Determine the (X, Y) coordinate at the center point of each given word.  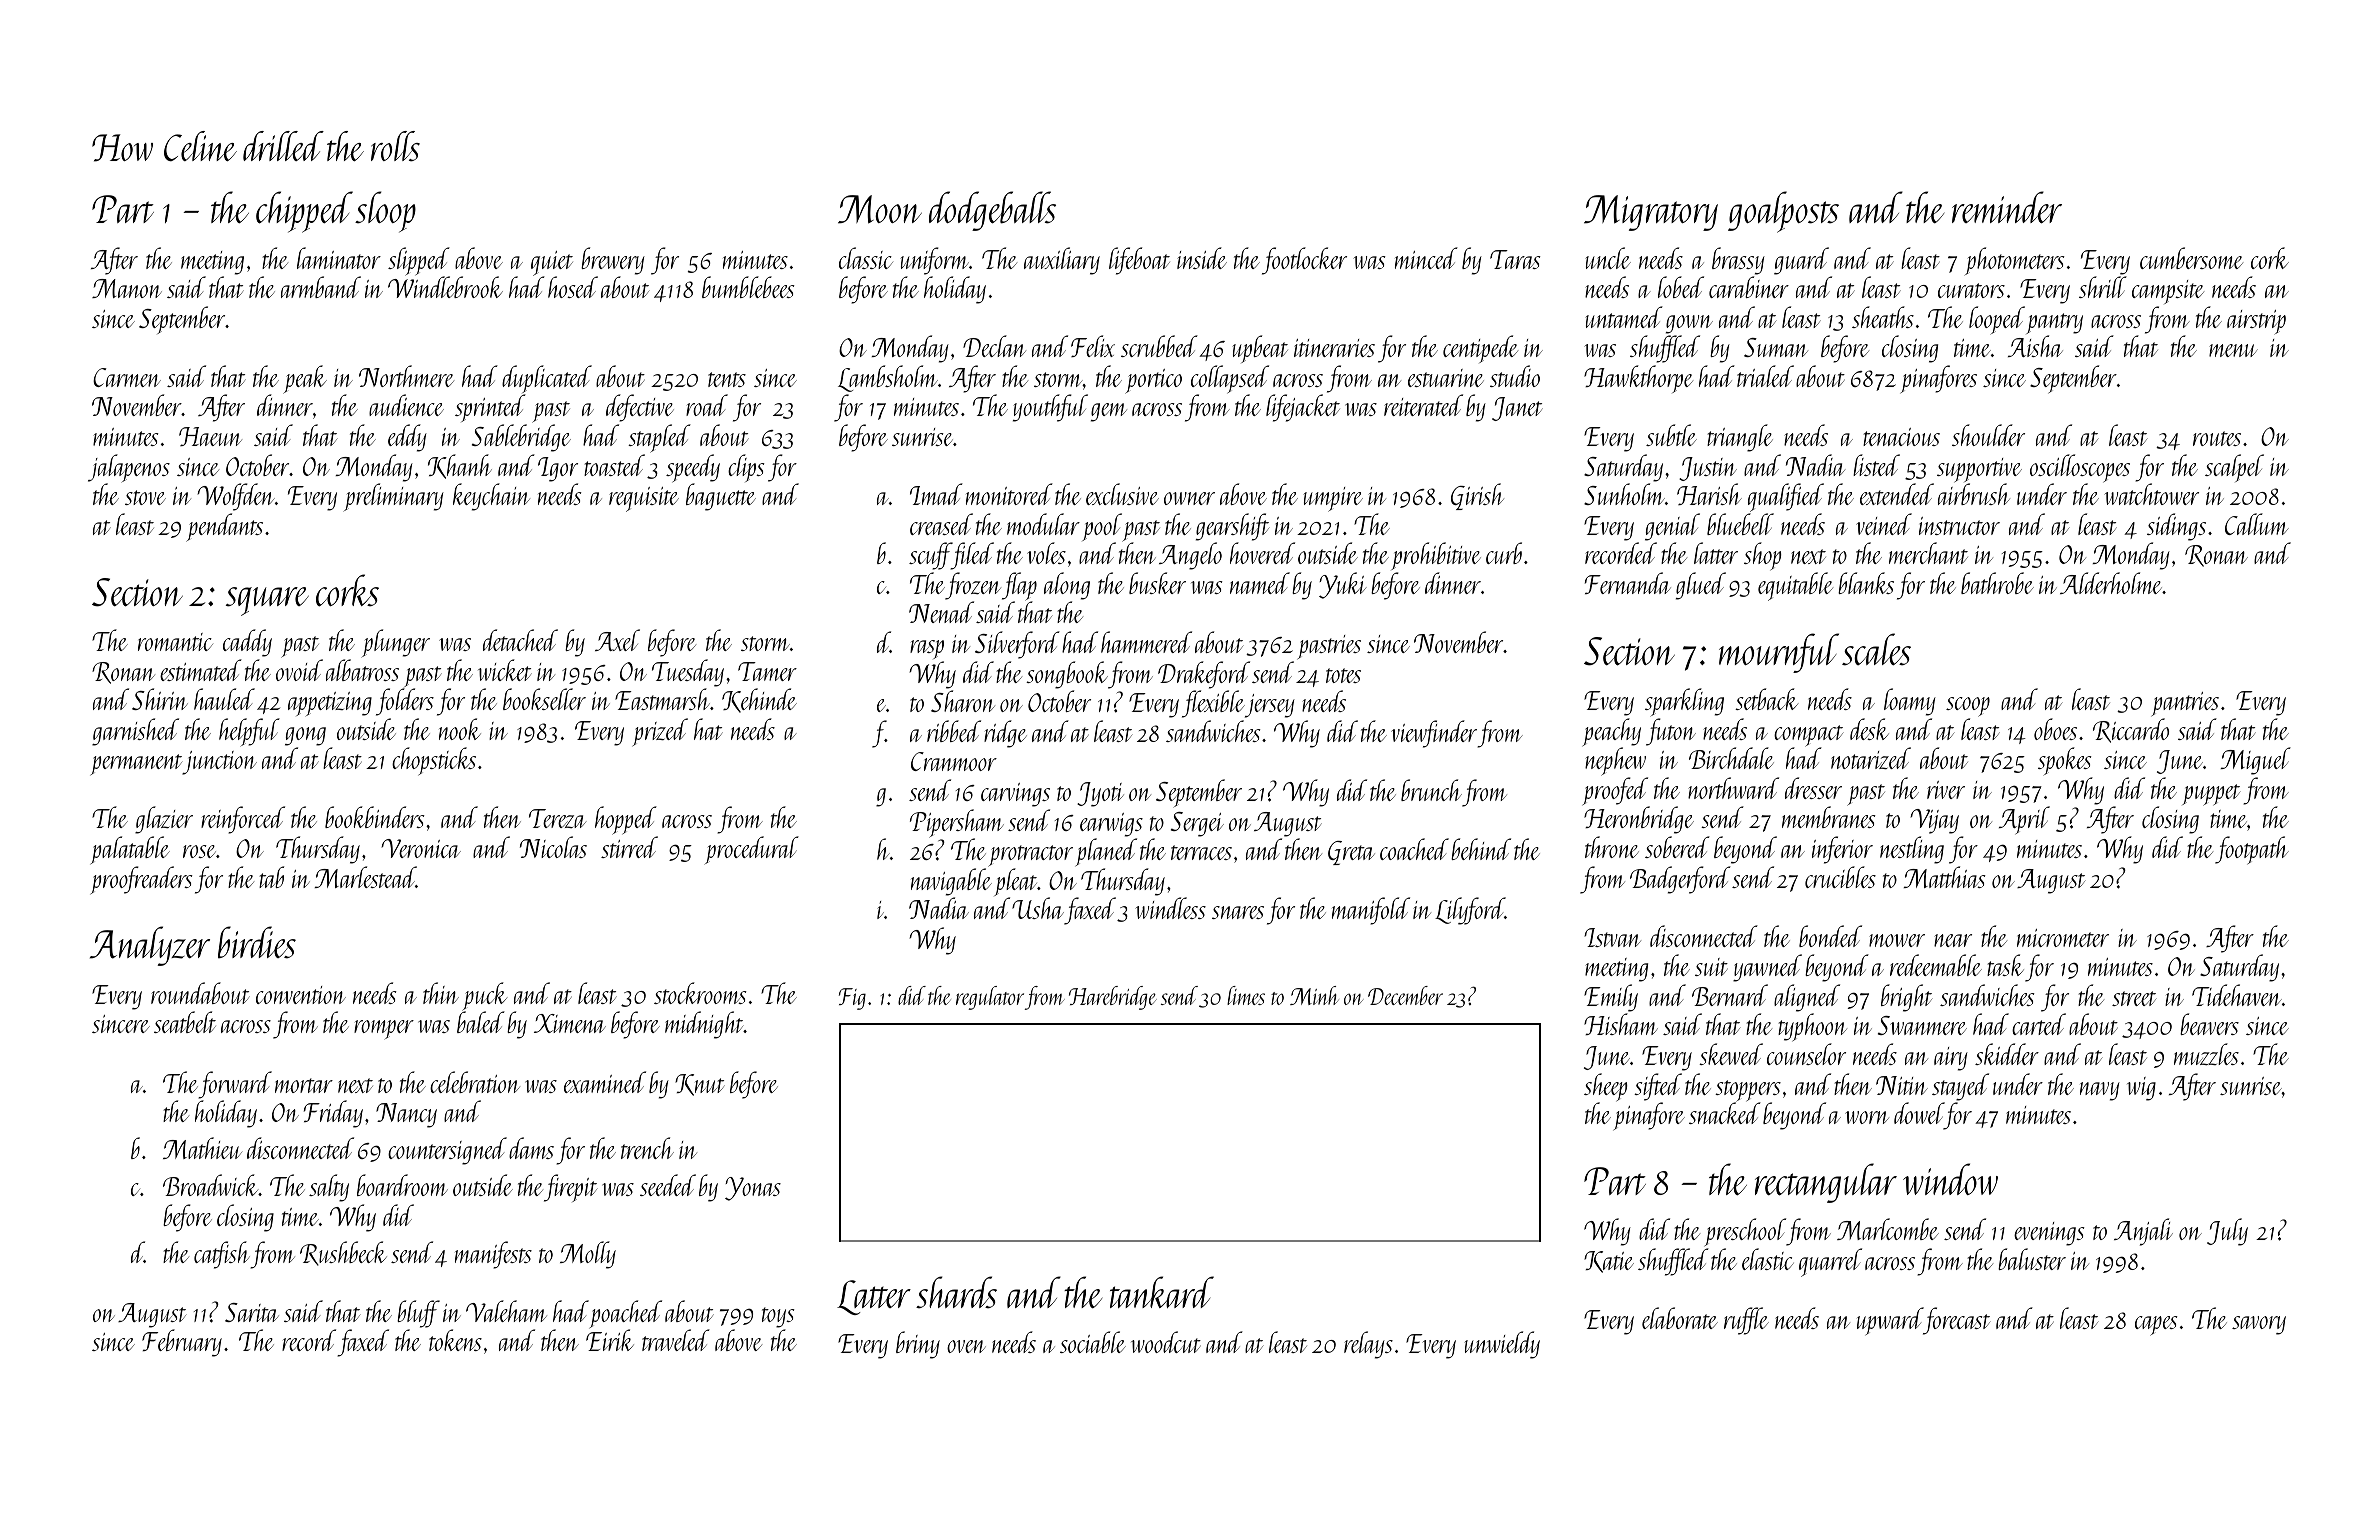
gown (1689, 324)
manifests (493, 1255)
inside (1202, 258)
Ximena (570, 1023)
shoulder (1988, 435)
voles (1046, 553)
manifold (1371, 911)
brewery (613, 261)
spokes (2065, 761)
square (267, 601)
